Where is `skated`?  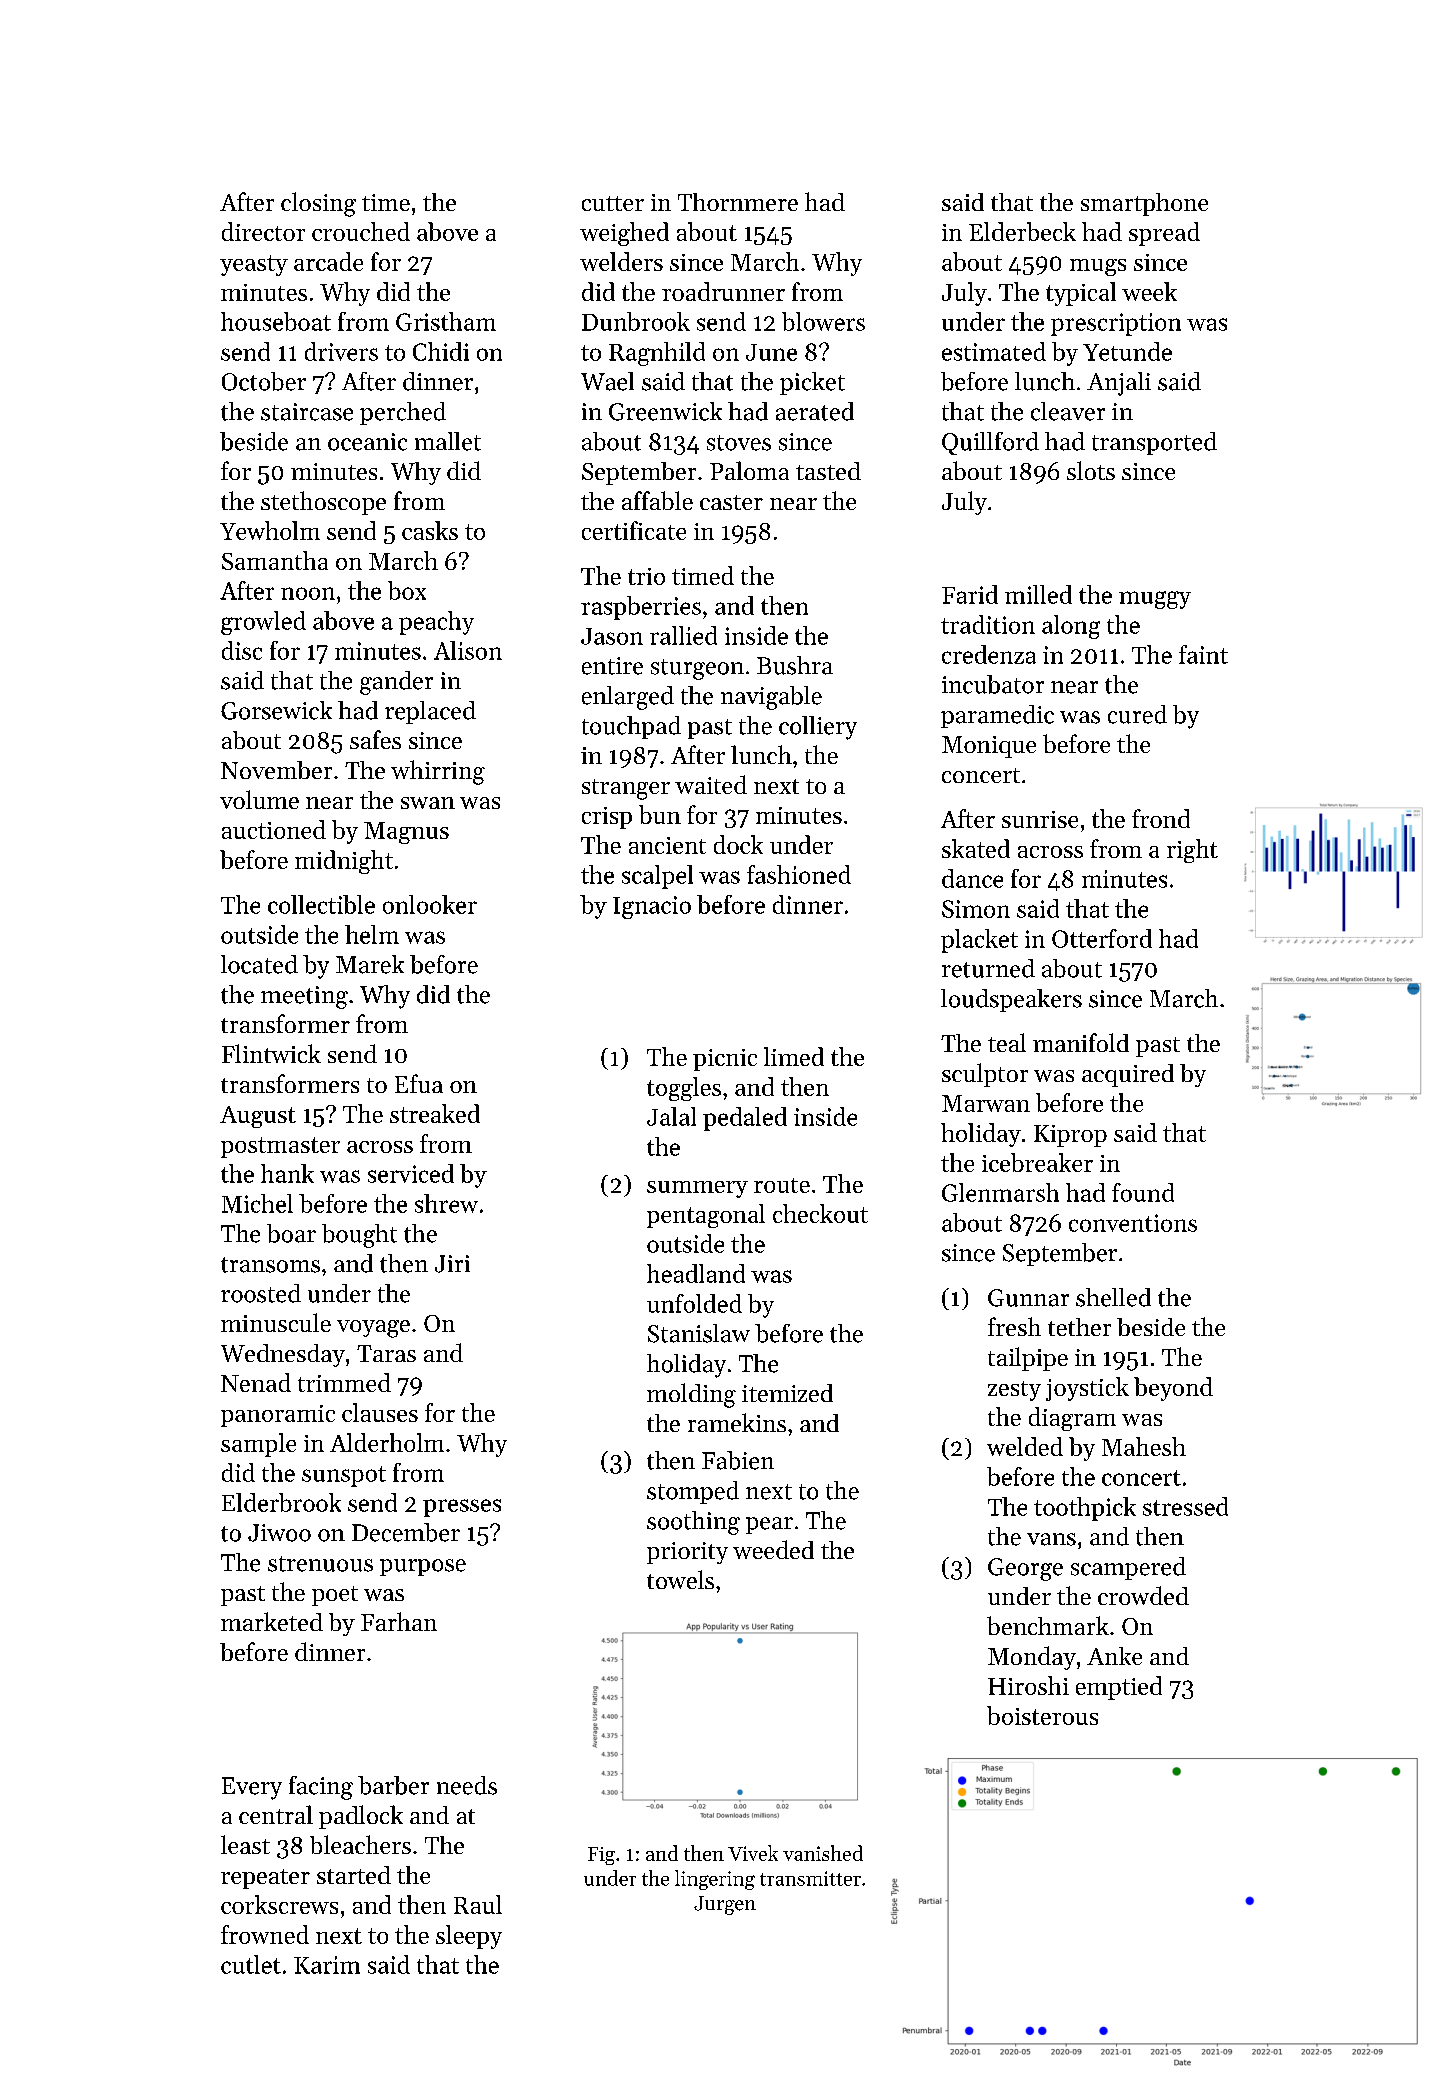 skated is located at coordinates (976, 848).
